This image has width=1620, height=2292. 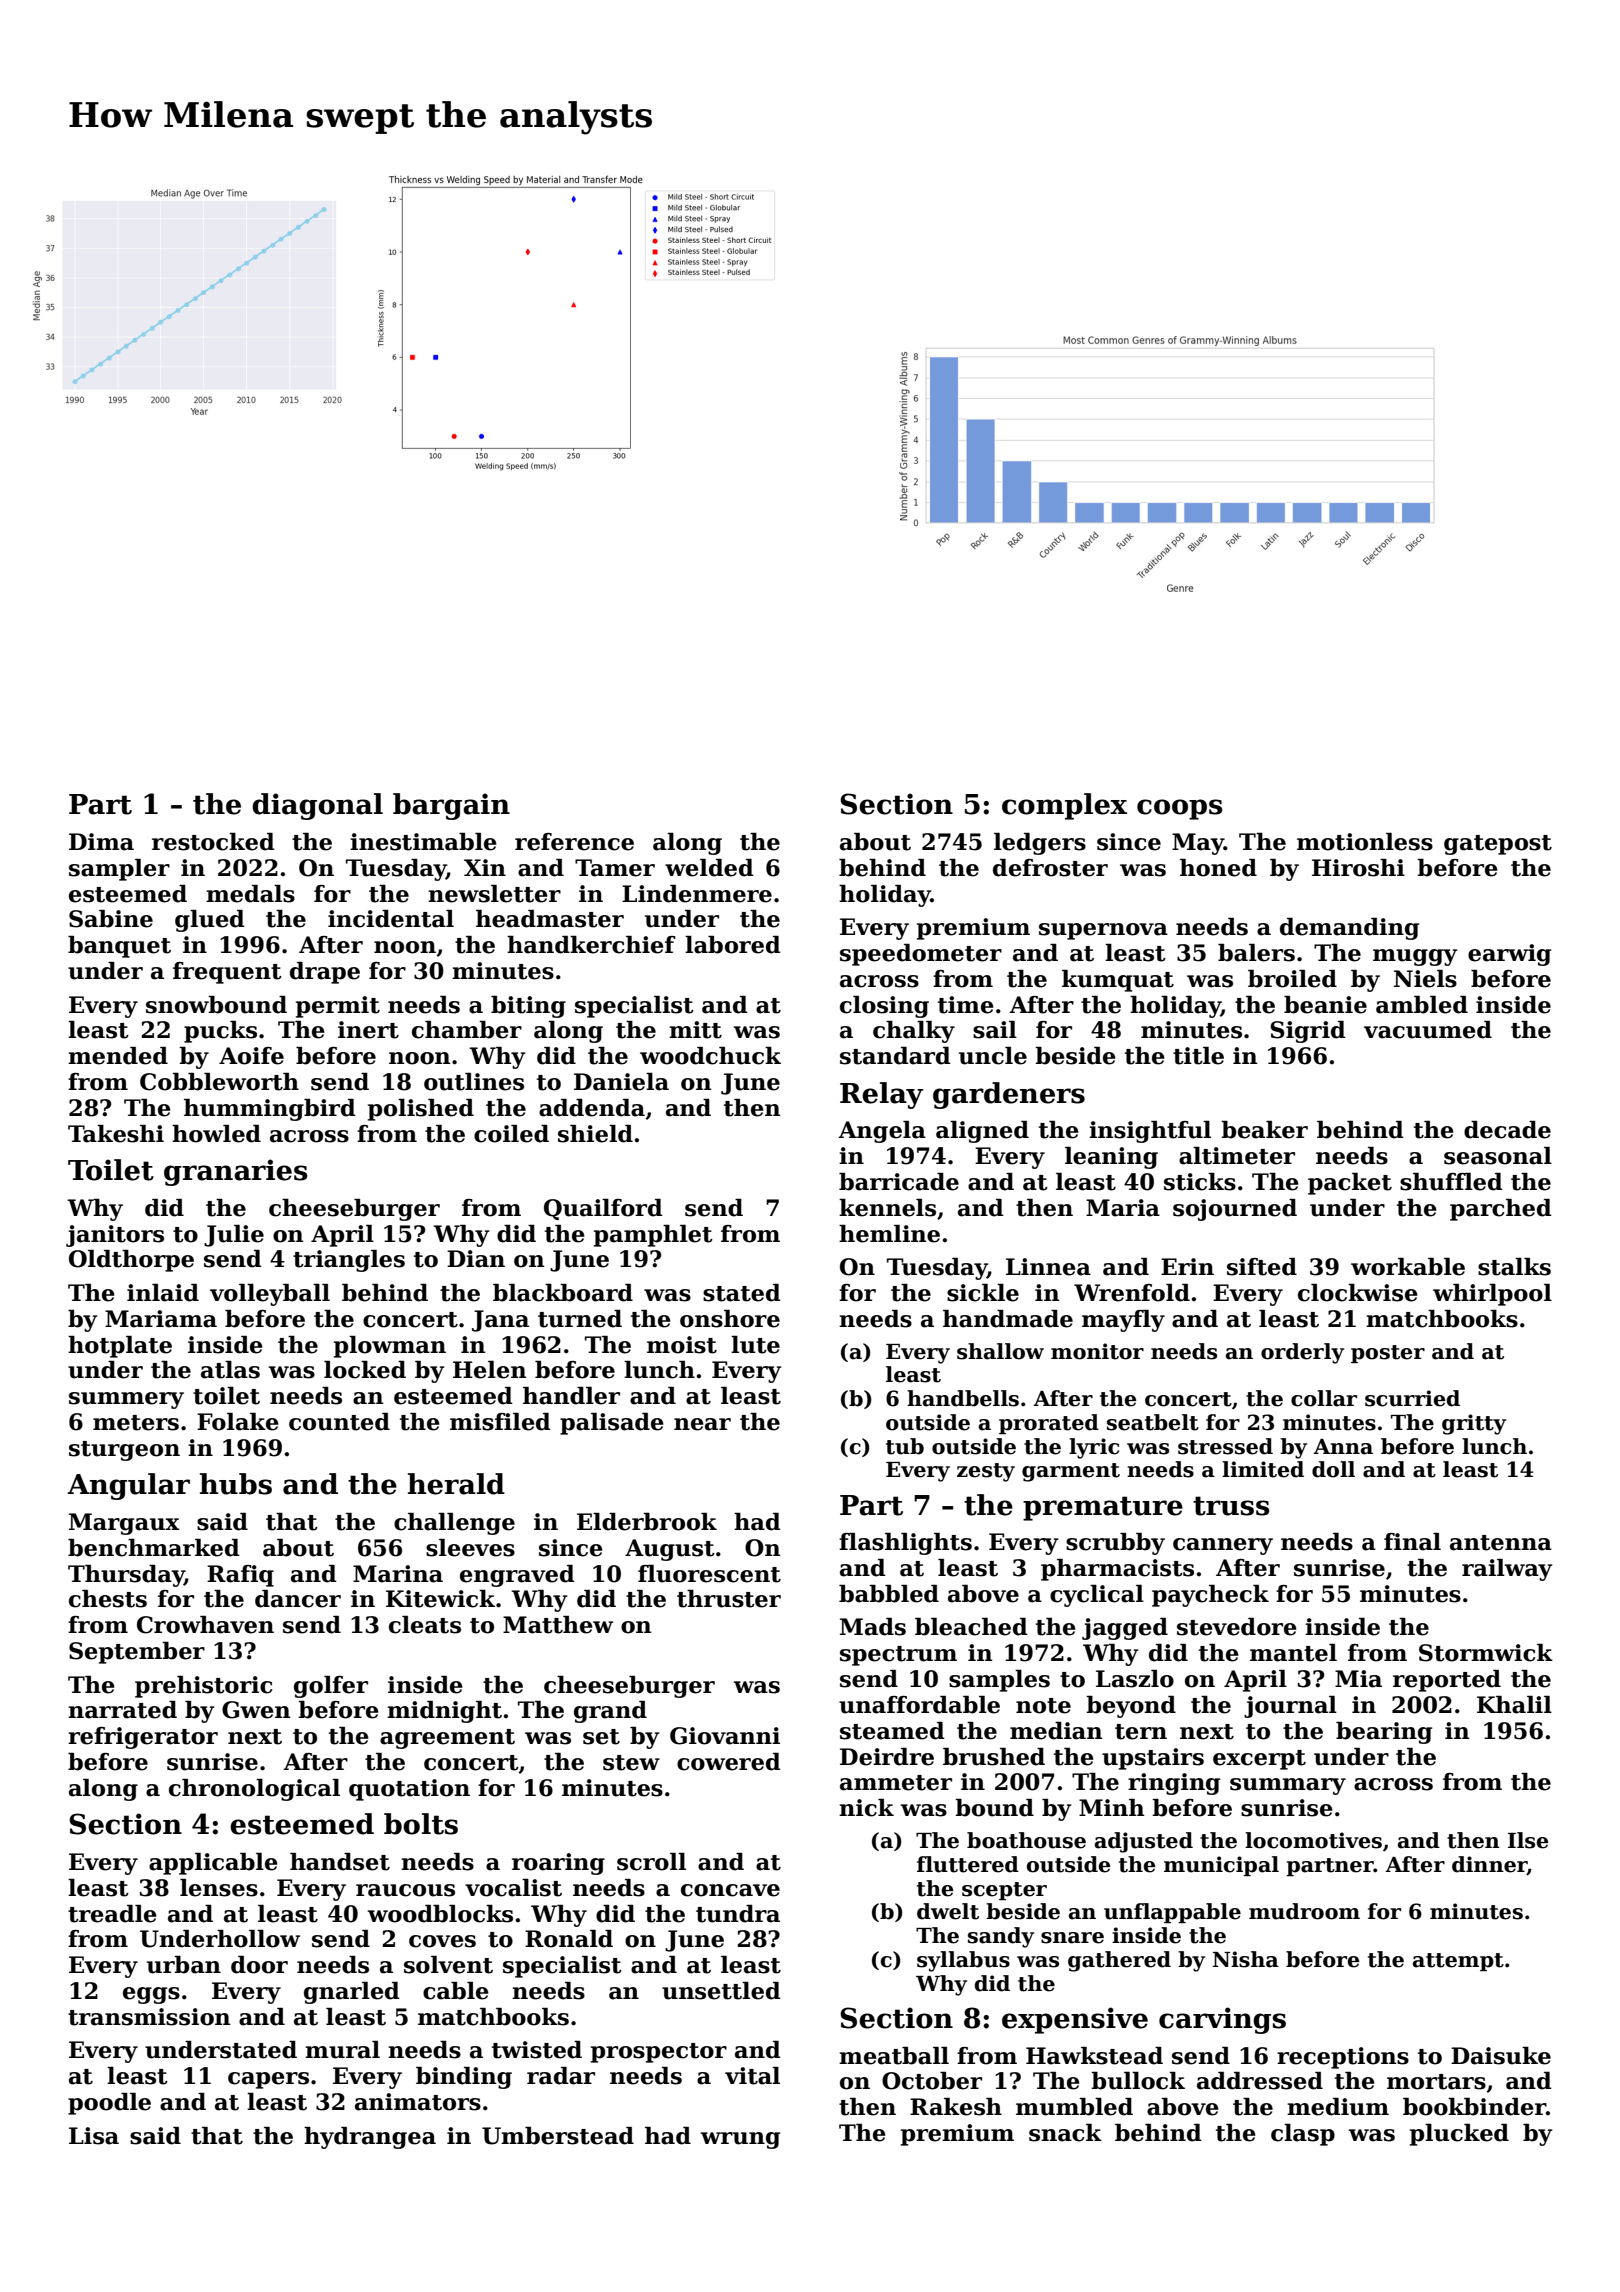 What do you see at coordinates (1179, 809) in the image?
I see `coops` at bounding box center [1179, 809].
